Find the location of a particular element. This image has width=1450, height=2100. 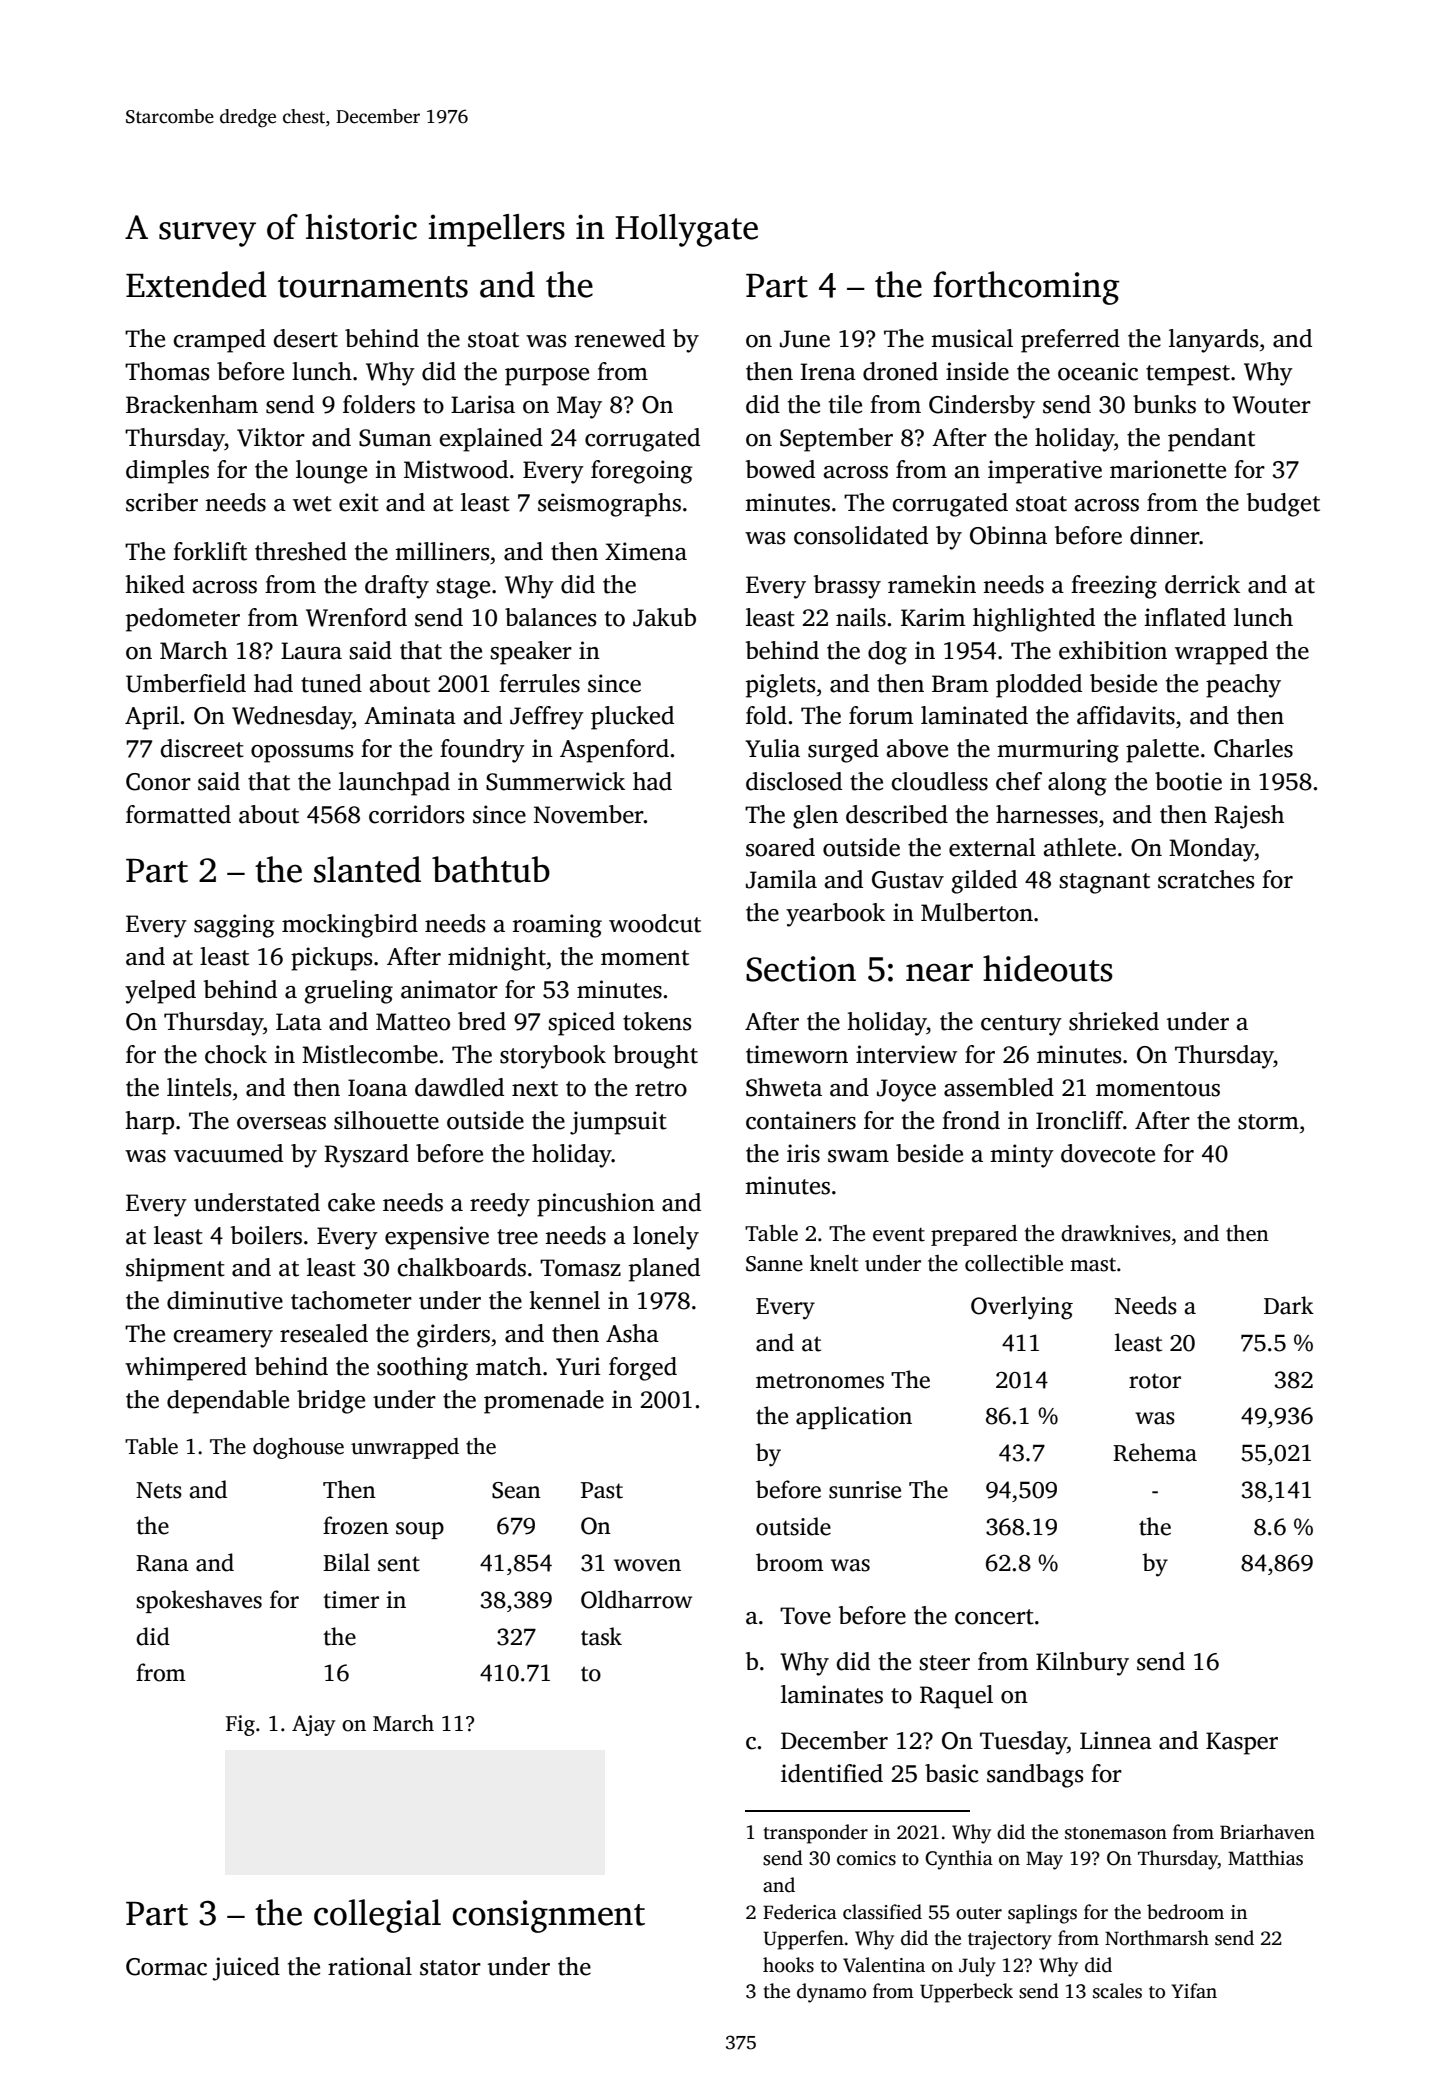

lanyards is located at coordinates (1214, 341).
